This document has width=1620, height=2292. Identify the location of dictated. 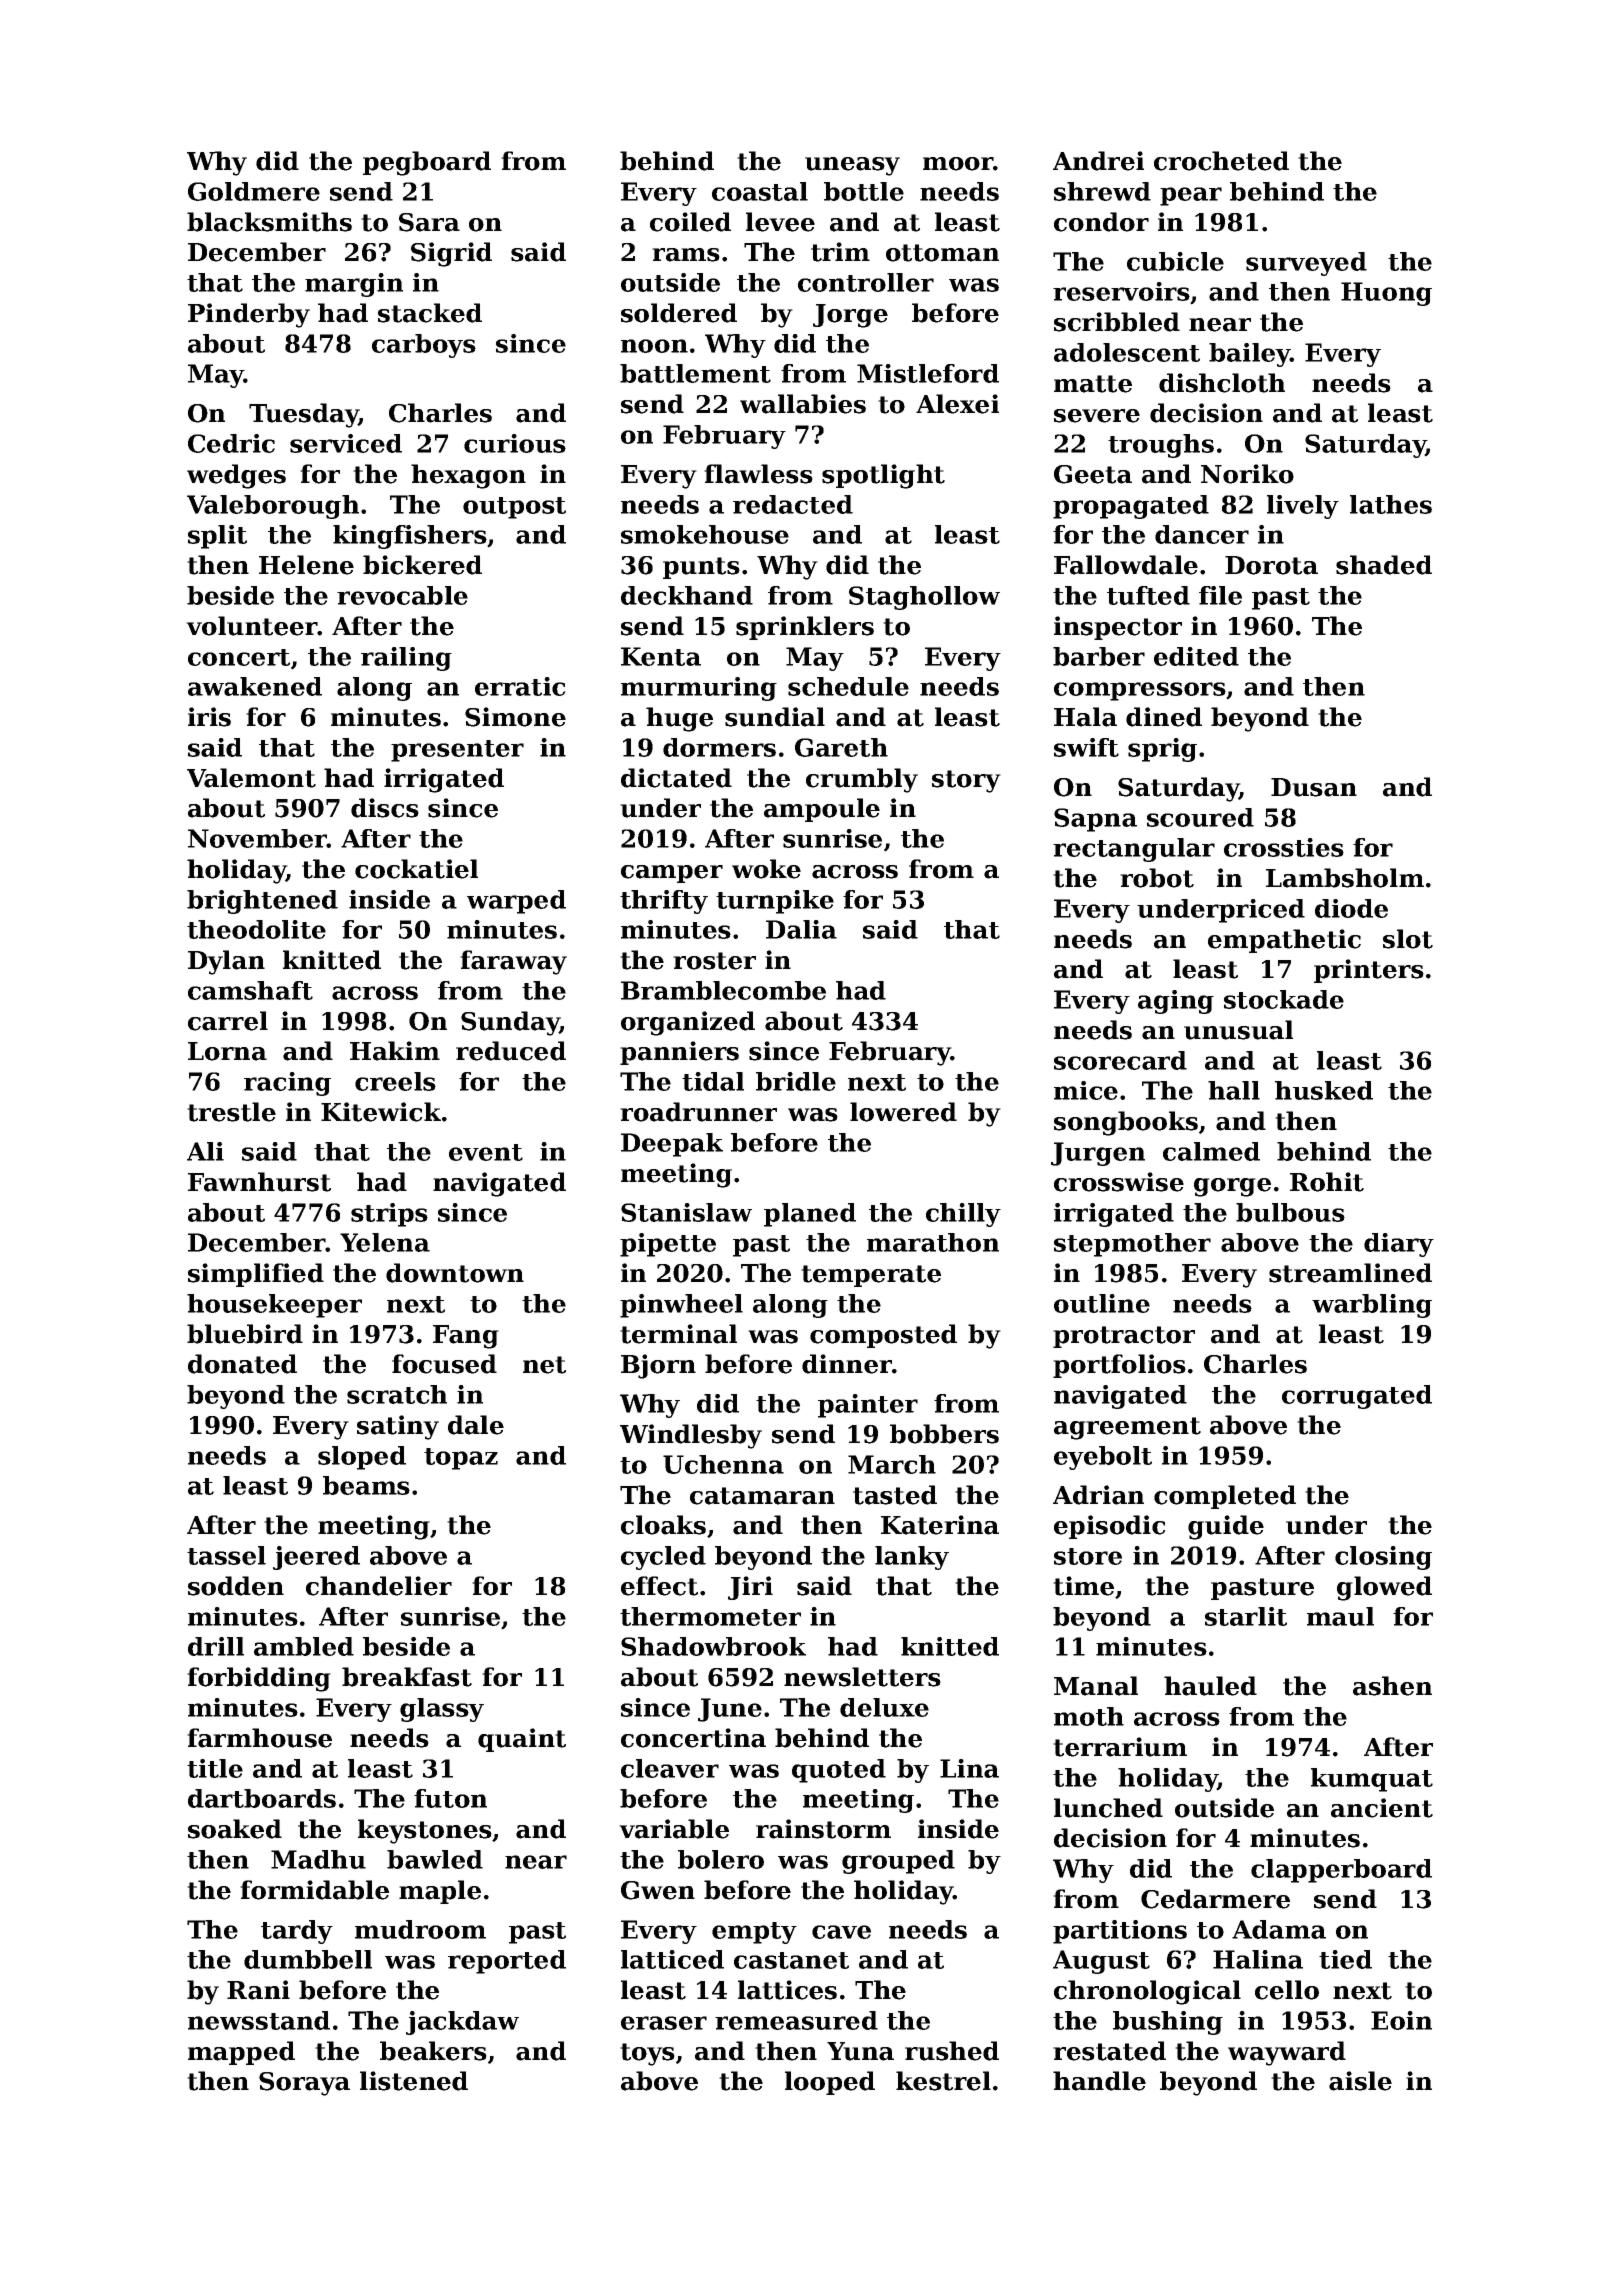
(676, 778).
